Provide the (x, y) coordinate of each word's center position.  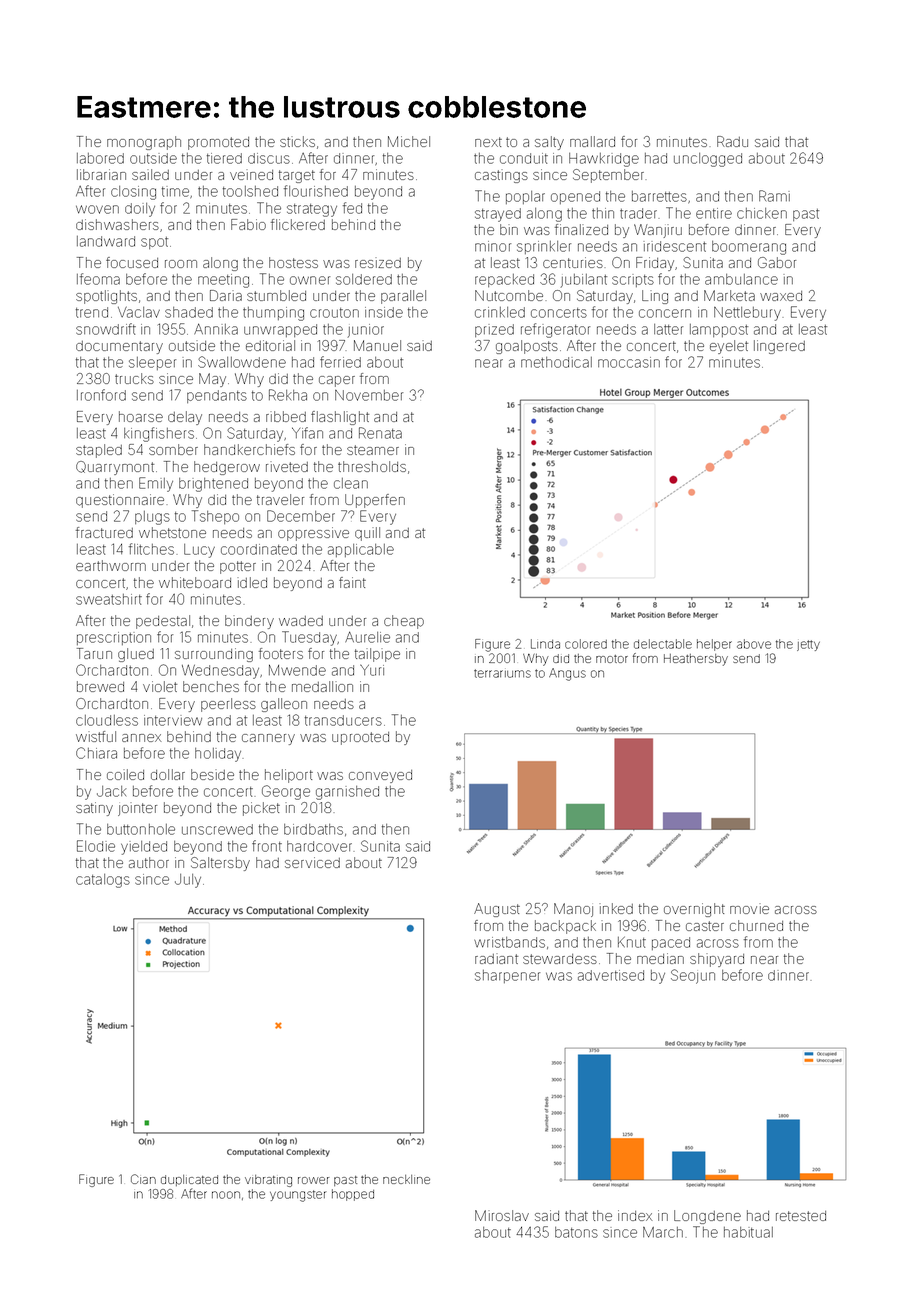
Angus (567, 674)
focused (132, 262)
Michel (409, 141)
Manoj (573, 910)
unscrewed (217, 829)
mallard (592, 141)
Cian (143, 1179)
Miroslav (502, 1215)
